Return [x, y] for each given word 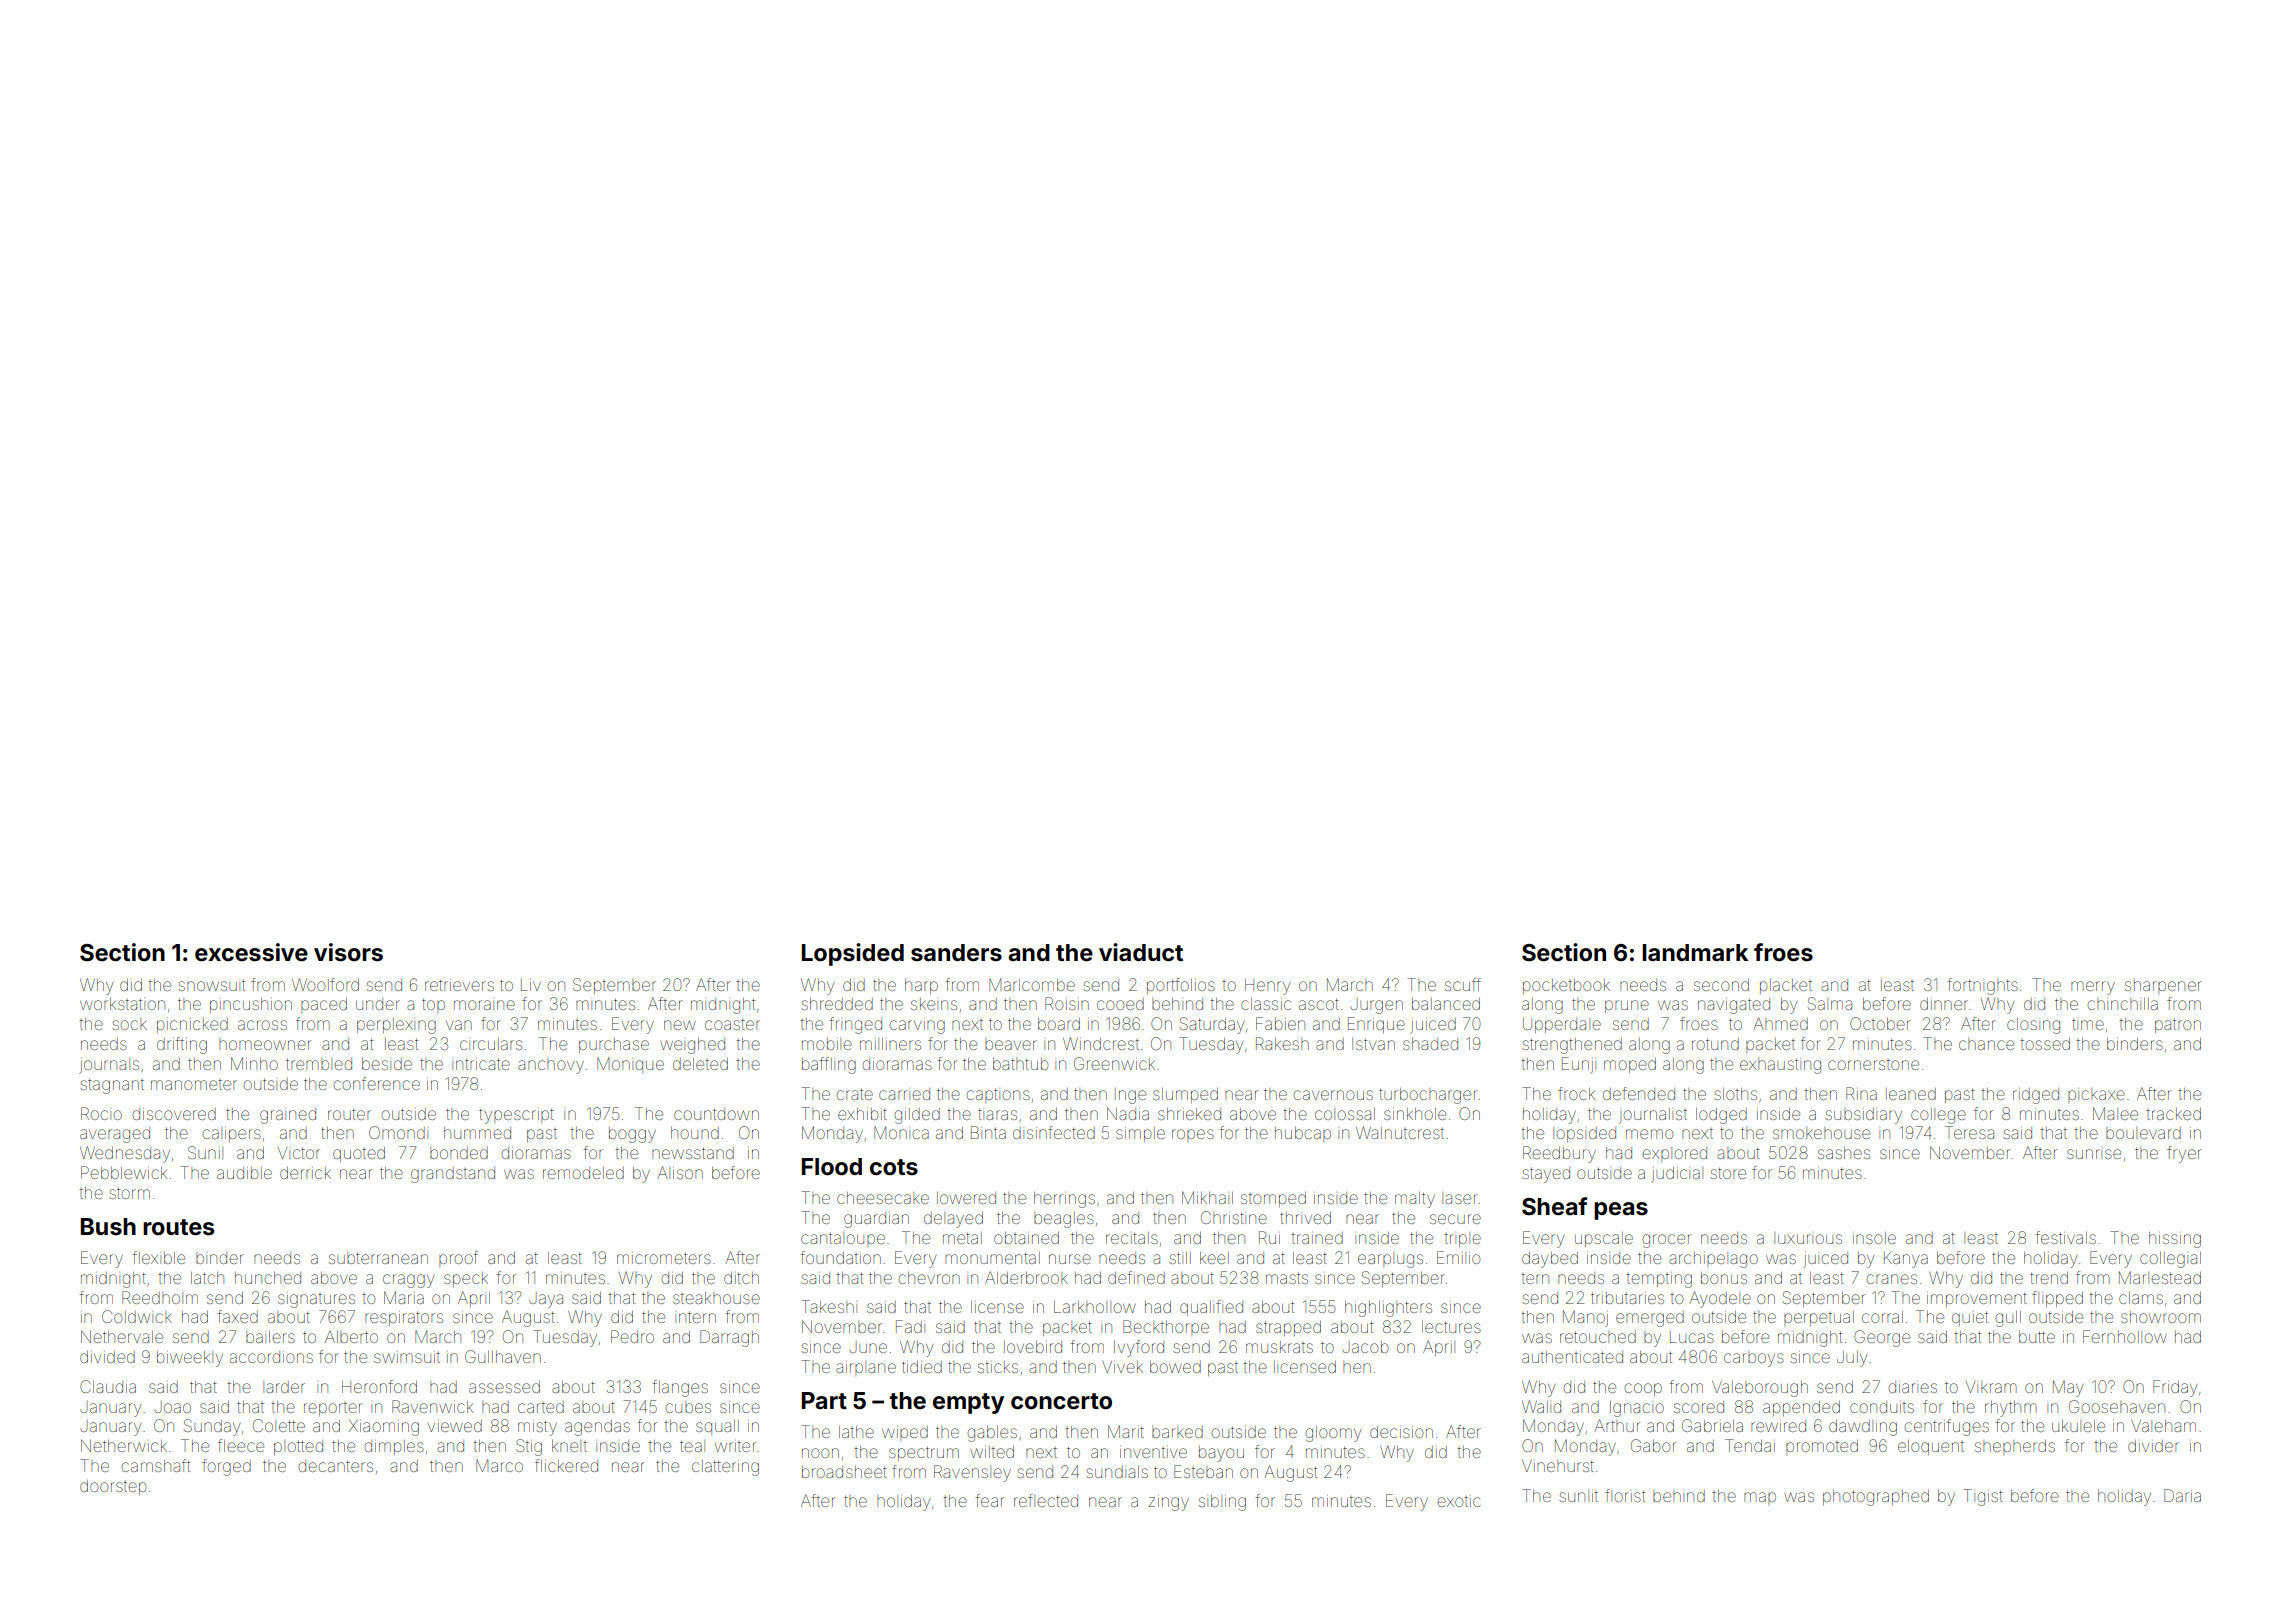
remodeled [583, 1173]
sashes [1844, 1153]
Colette [279, 1425]
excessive [251, 952]
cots [894, 1167]
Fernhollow [2125, 1336]
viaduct [1141, 952]
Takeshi [829, 1306]
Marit [1126, 1431]
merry [2093, 988]
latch [207, 1278]
